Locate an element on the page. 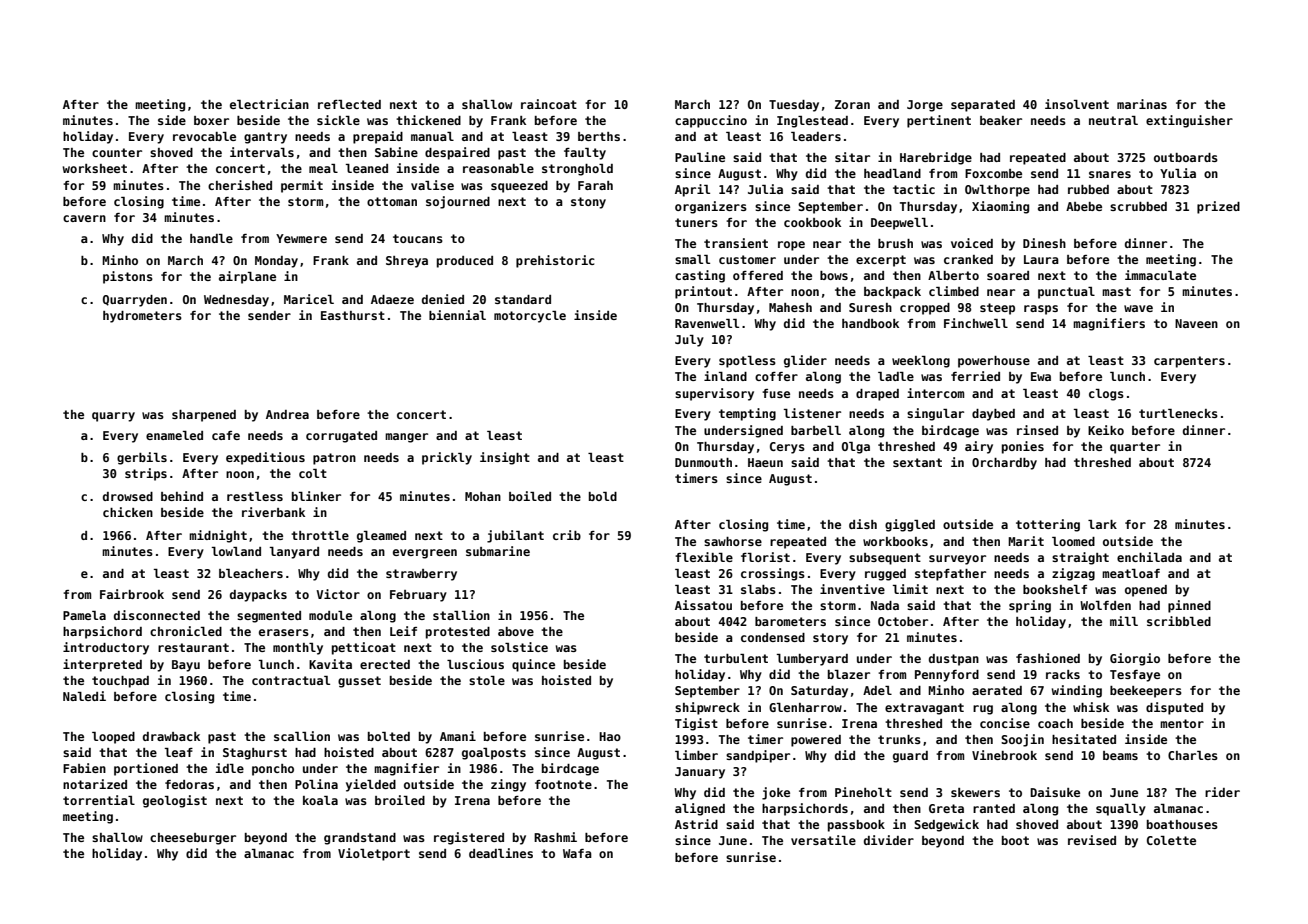 This document has width=1308, height=924. Hao is located at coordinates (610, 736).
